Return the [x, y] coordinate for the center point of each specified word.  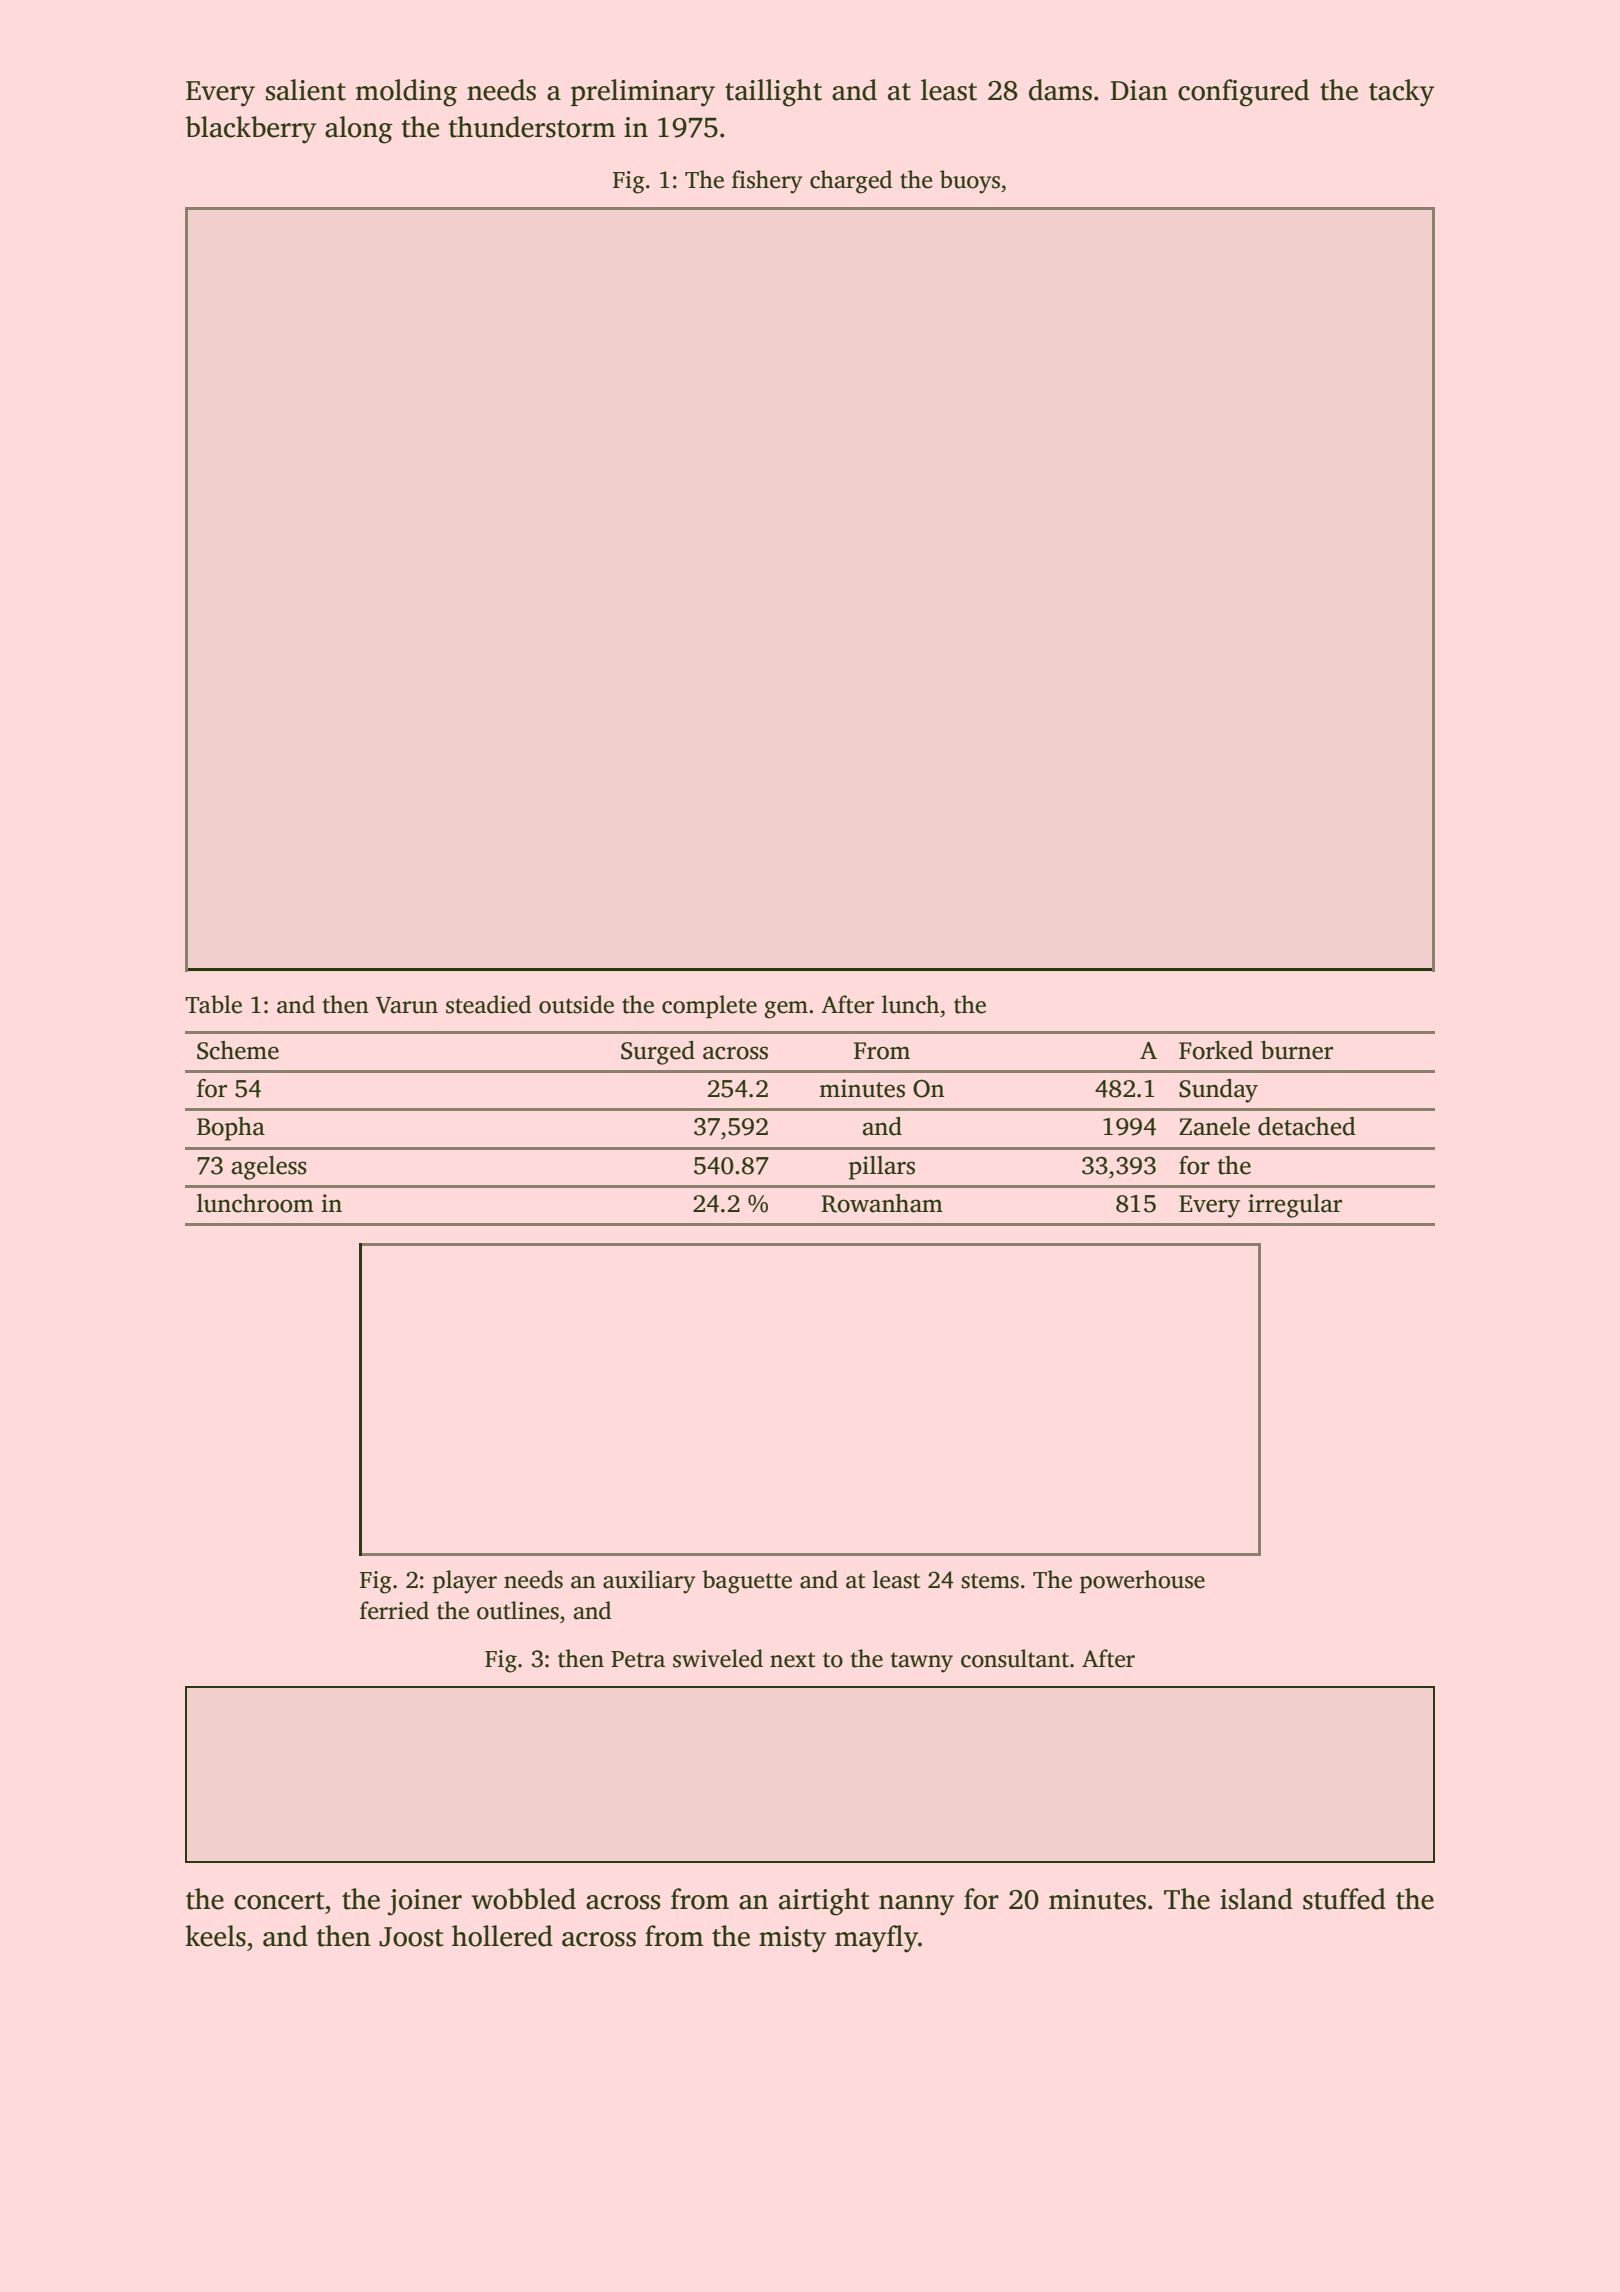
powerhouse [1142, 1581]
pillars [882, 1168]
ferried [394, 1610]
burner [1297, 1050]
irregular [1295, 1206]
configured [1243, 93]
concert [279, 1901]
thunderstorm [532, 127]
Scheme [238, 1050]
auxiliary [649, 1582]
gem [786, 1010]
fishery [767, 182]
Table [213, 1004]
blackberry [250, 130]
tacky [1401, 93]
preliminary [643, 93]
